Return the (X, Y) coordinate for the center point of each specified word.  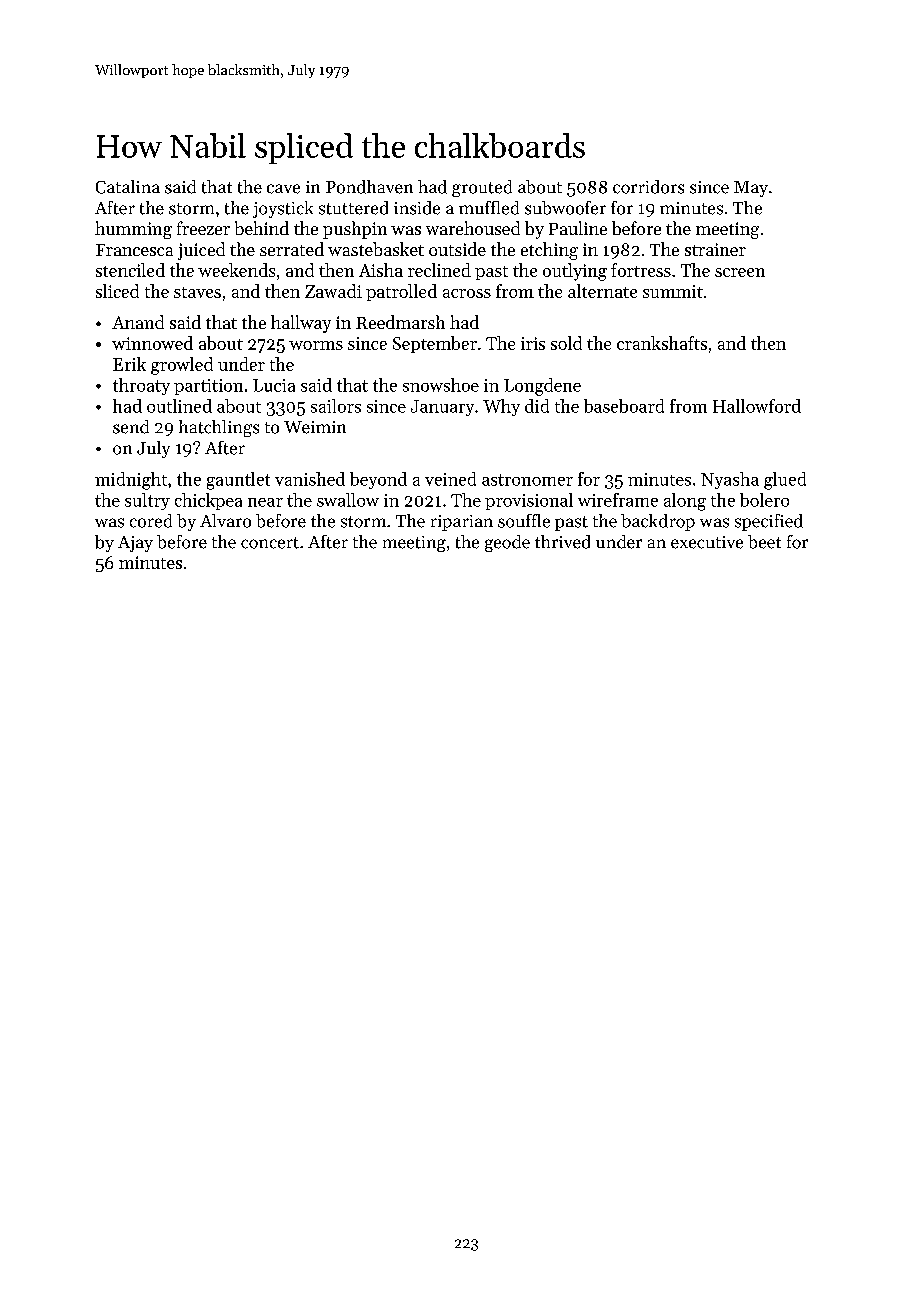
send (131, 427)
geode (507, 543)
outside (457, 249)
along (685, 502)
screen (740, 272)
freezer (203, 228)
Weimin (315, 427)
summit (673, 291)
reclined (439, 270)
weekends (236, 270)
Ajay (135, 544)
